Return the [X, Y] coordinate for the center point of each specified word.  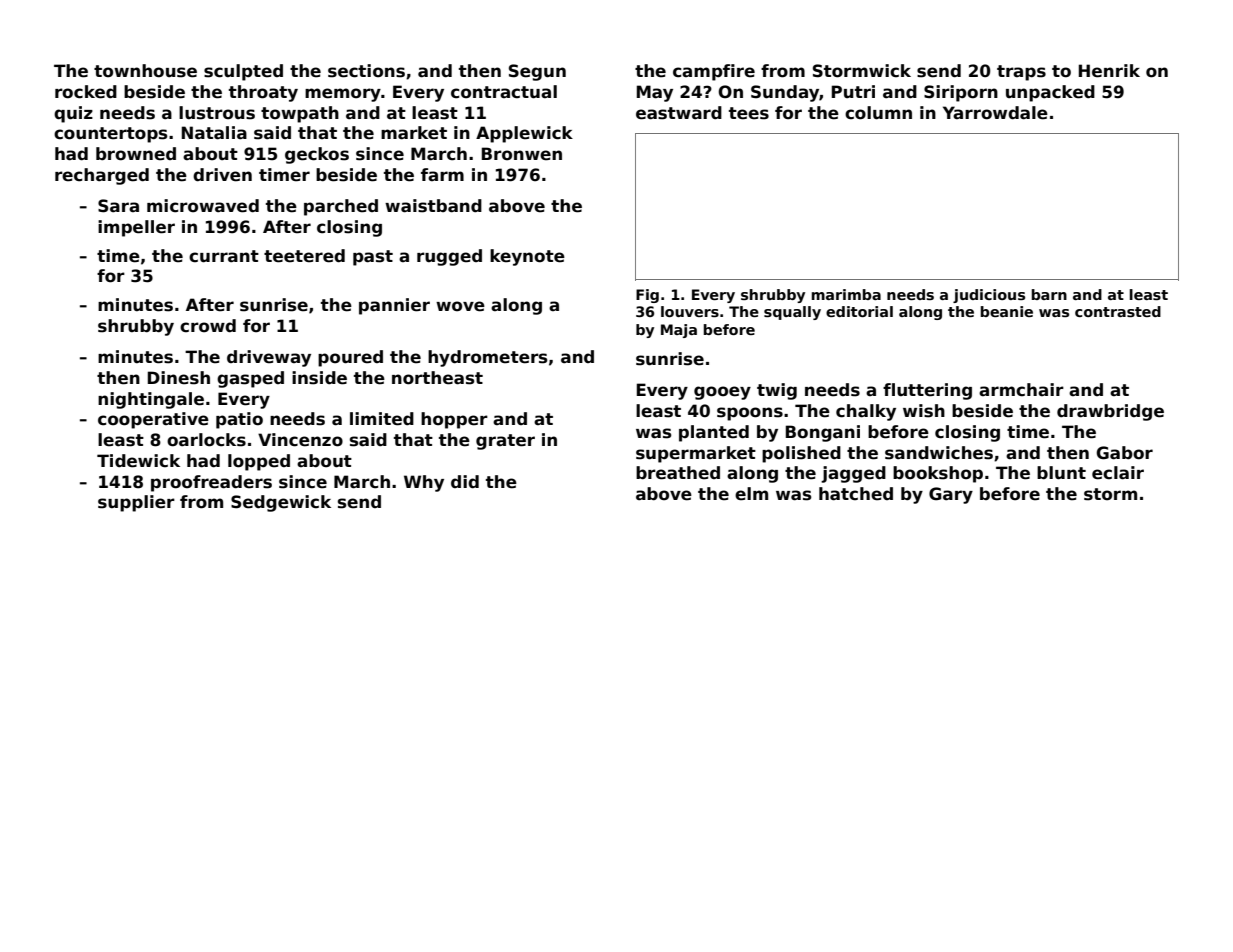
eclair [1118, 473]
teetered [304, 256]
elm [751, 494]
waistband [433, 206]
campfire [714, 72]
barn [1049, 294]
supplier [136, 503]
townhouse [145, 71]
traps [1021, 73]
